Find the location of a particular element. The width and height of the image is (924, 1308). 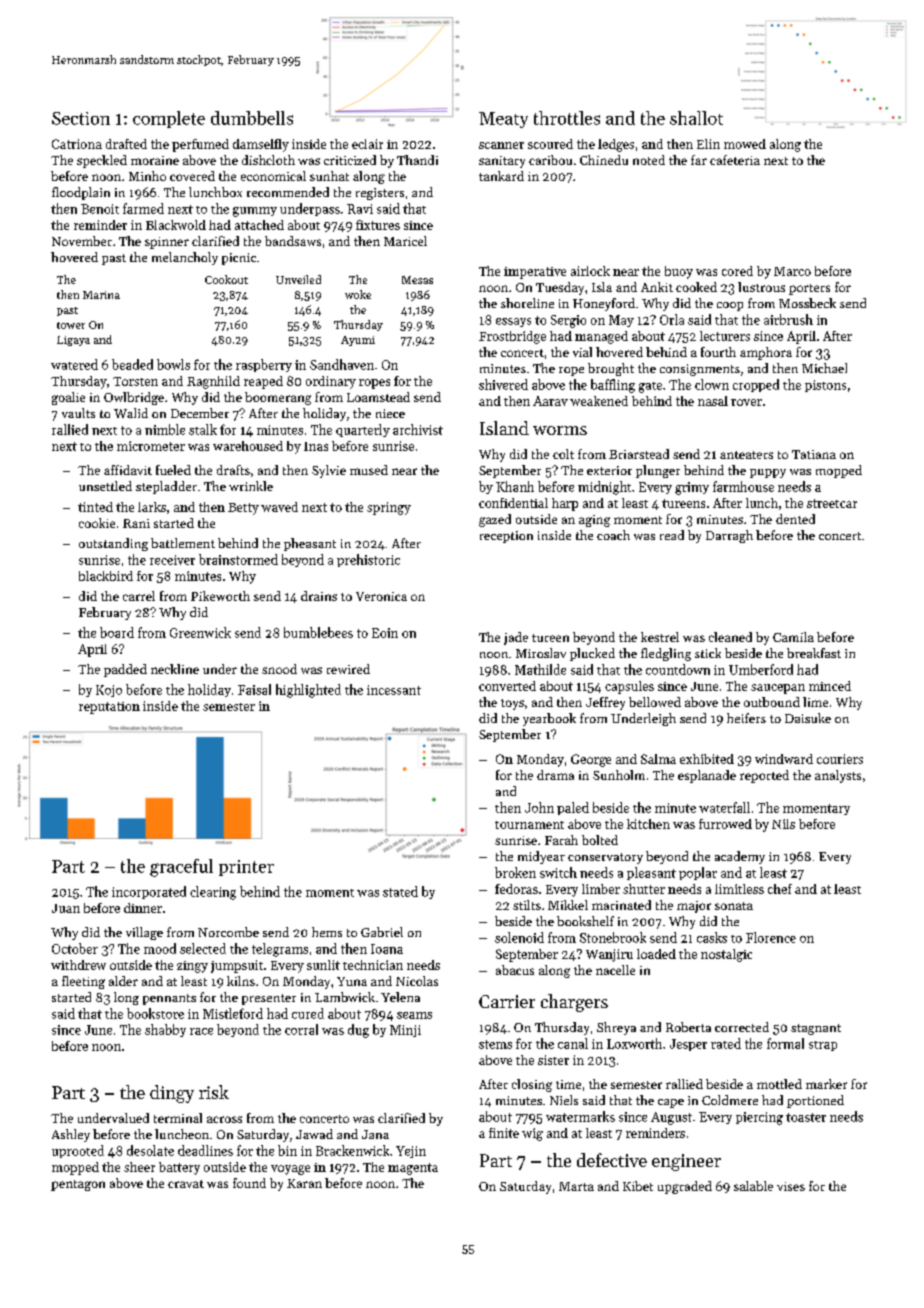

imperative is located at coordinates (535, 273).
